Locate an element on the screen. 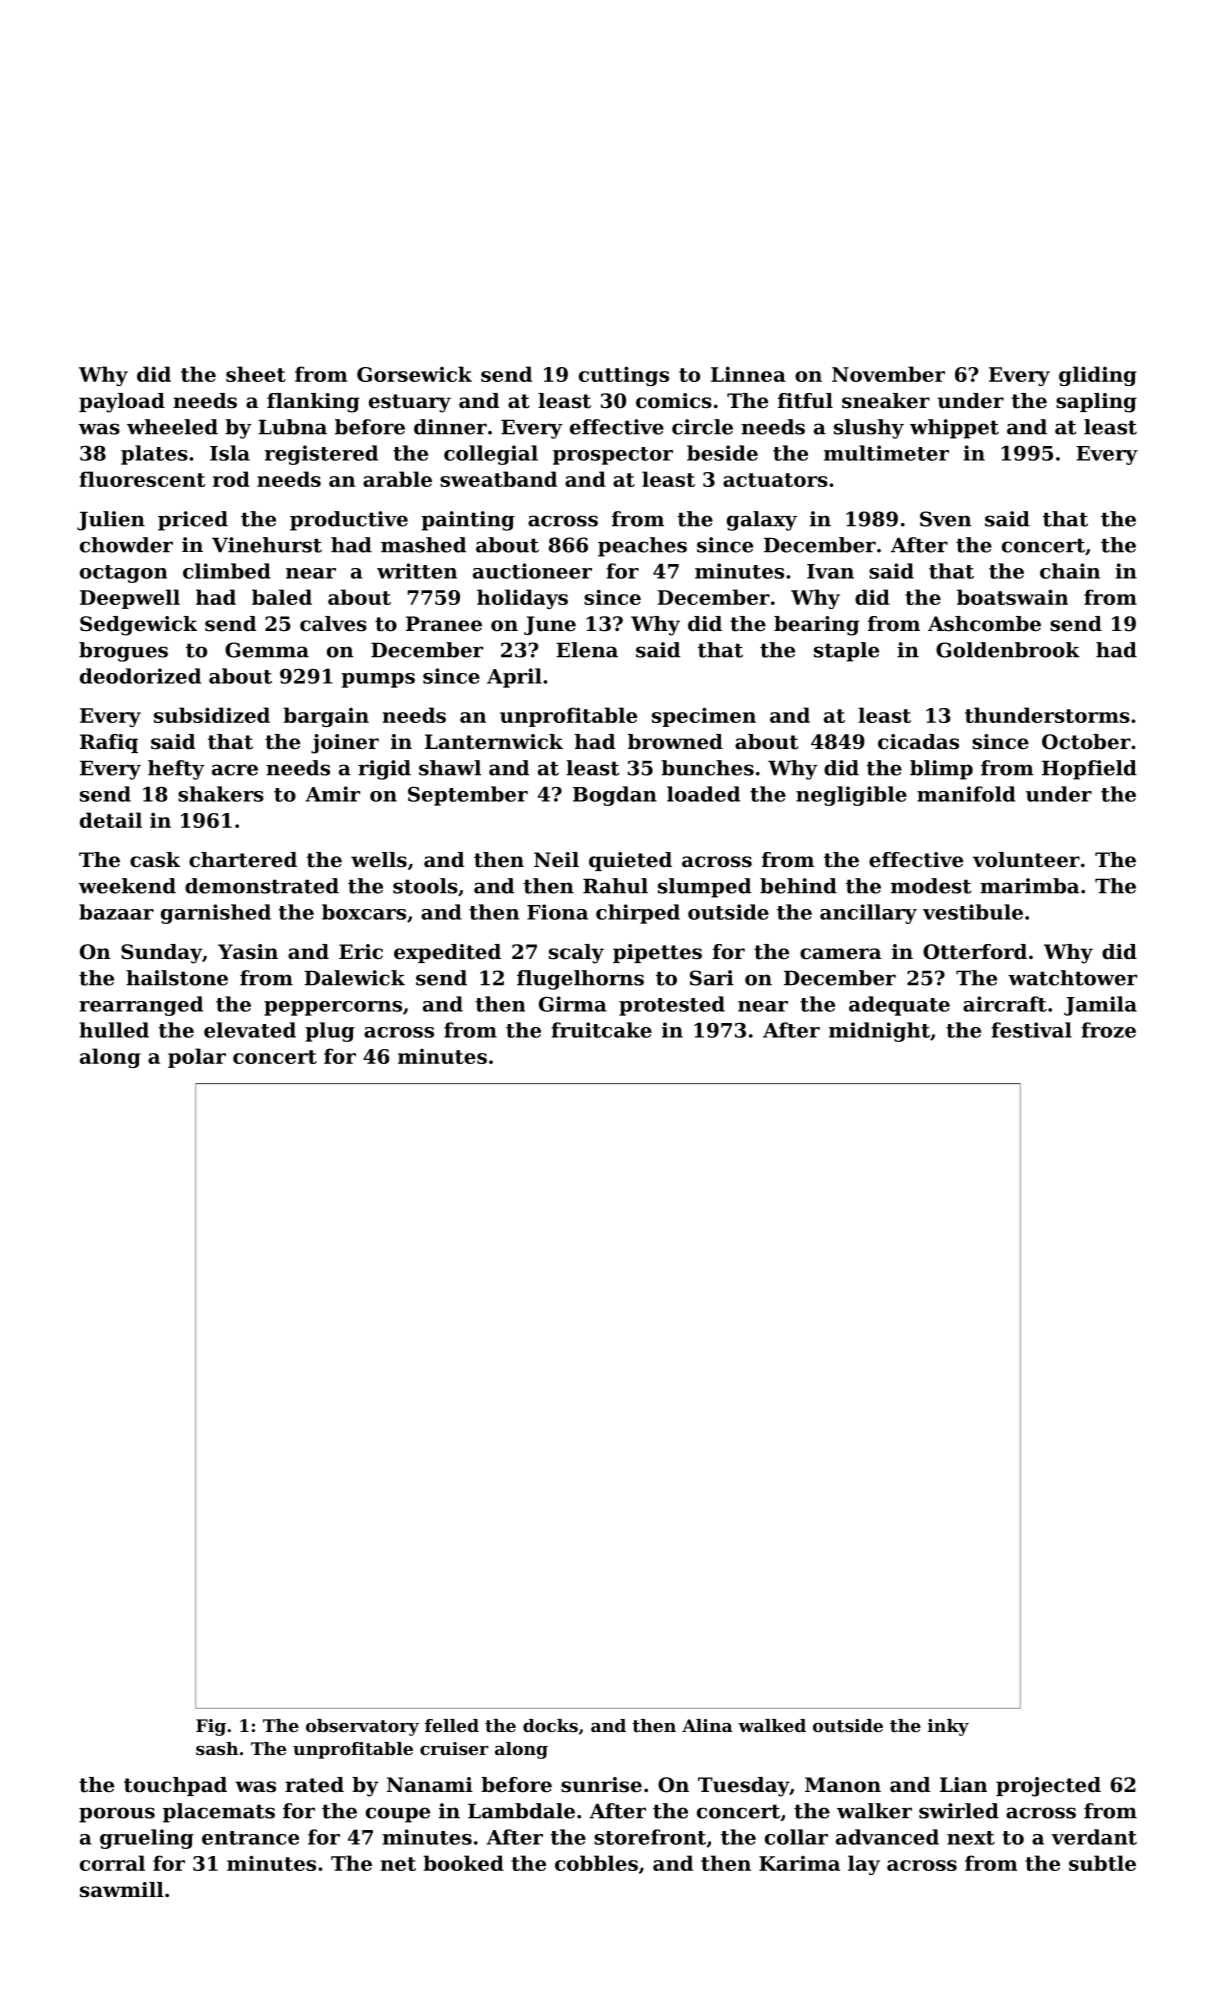 This screenshot has height=2003, width=1216. flanking is located at coordinates (313, 403).
